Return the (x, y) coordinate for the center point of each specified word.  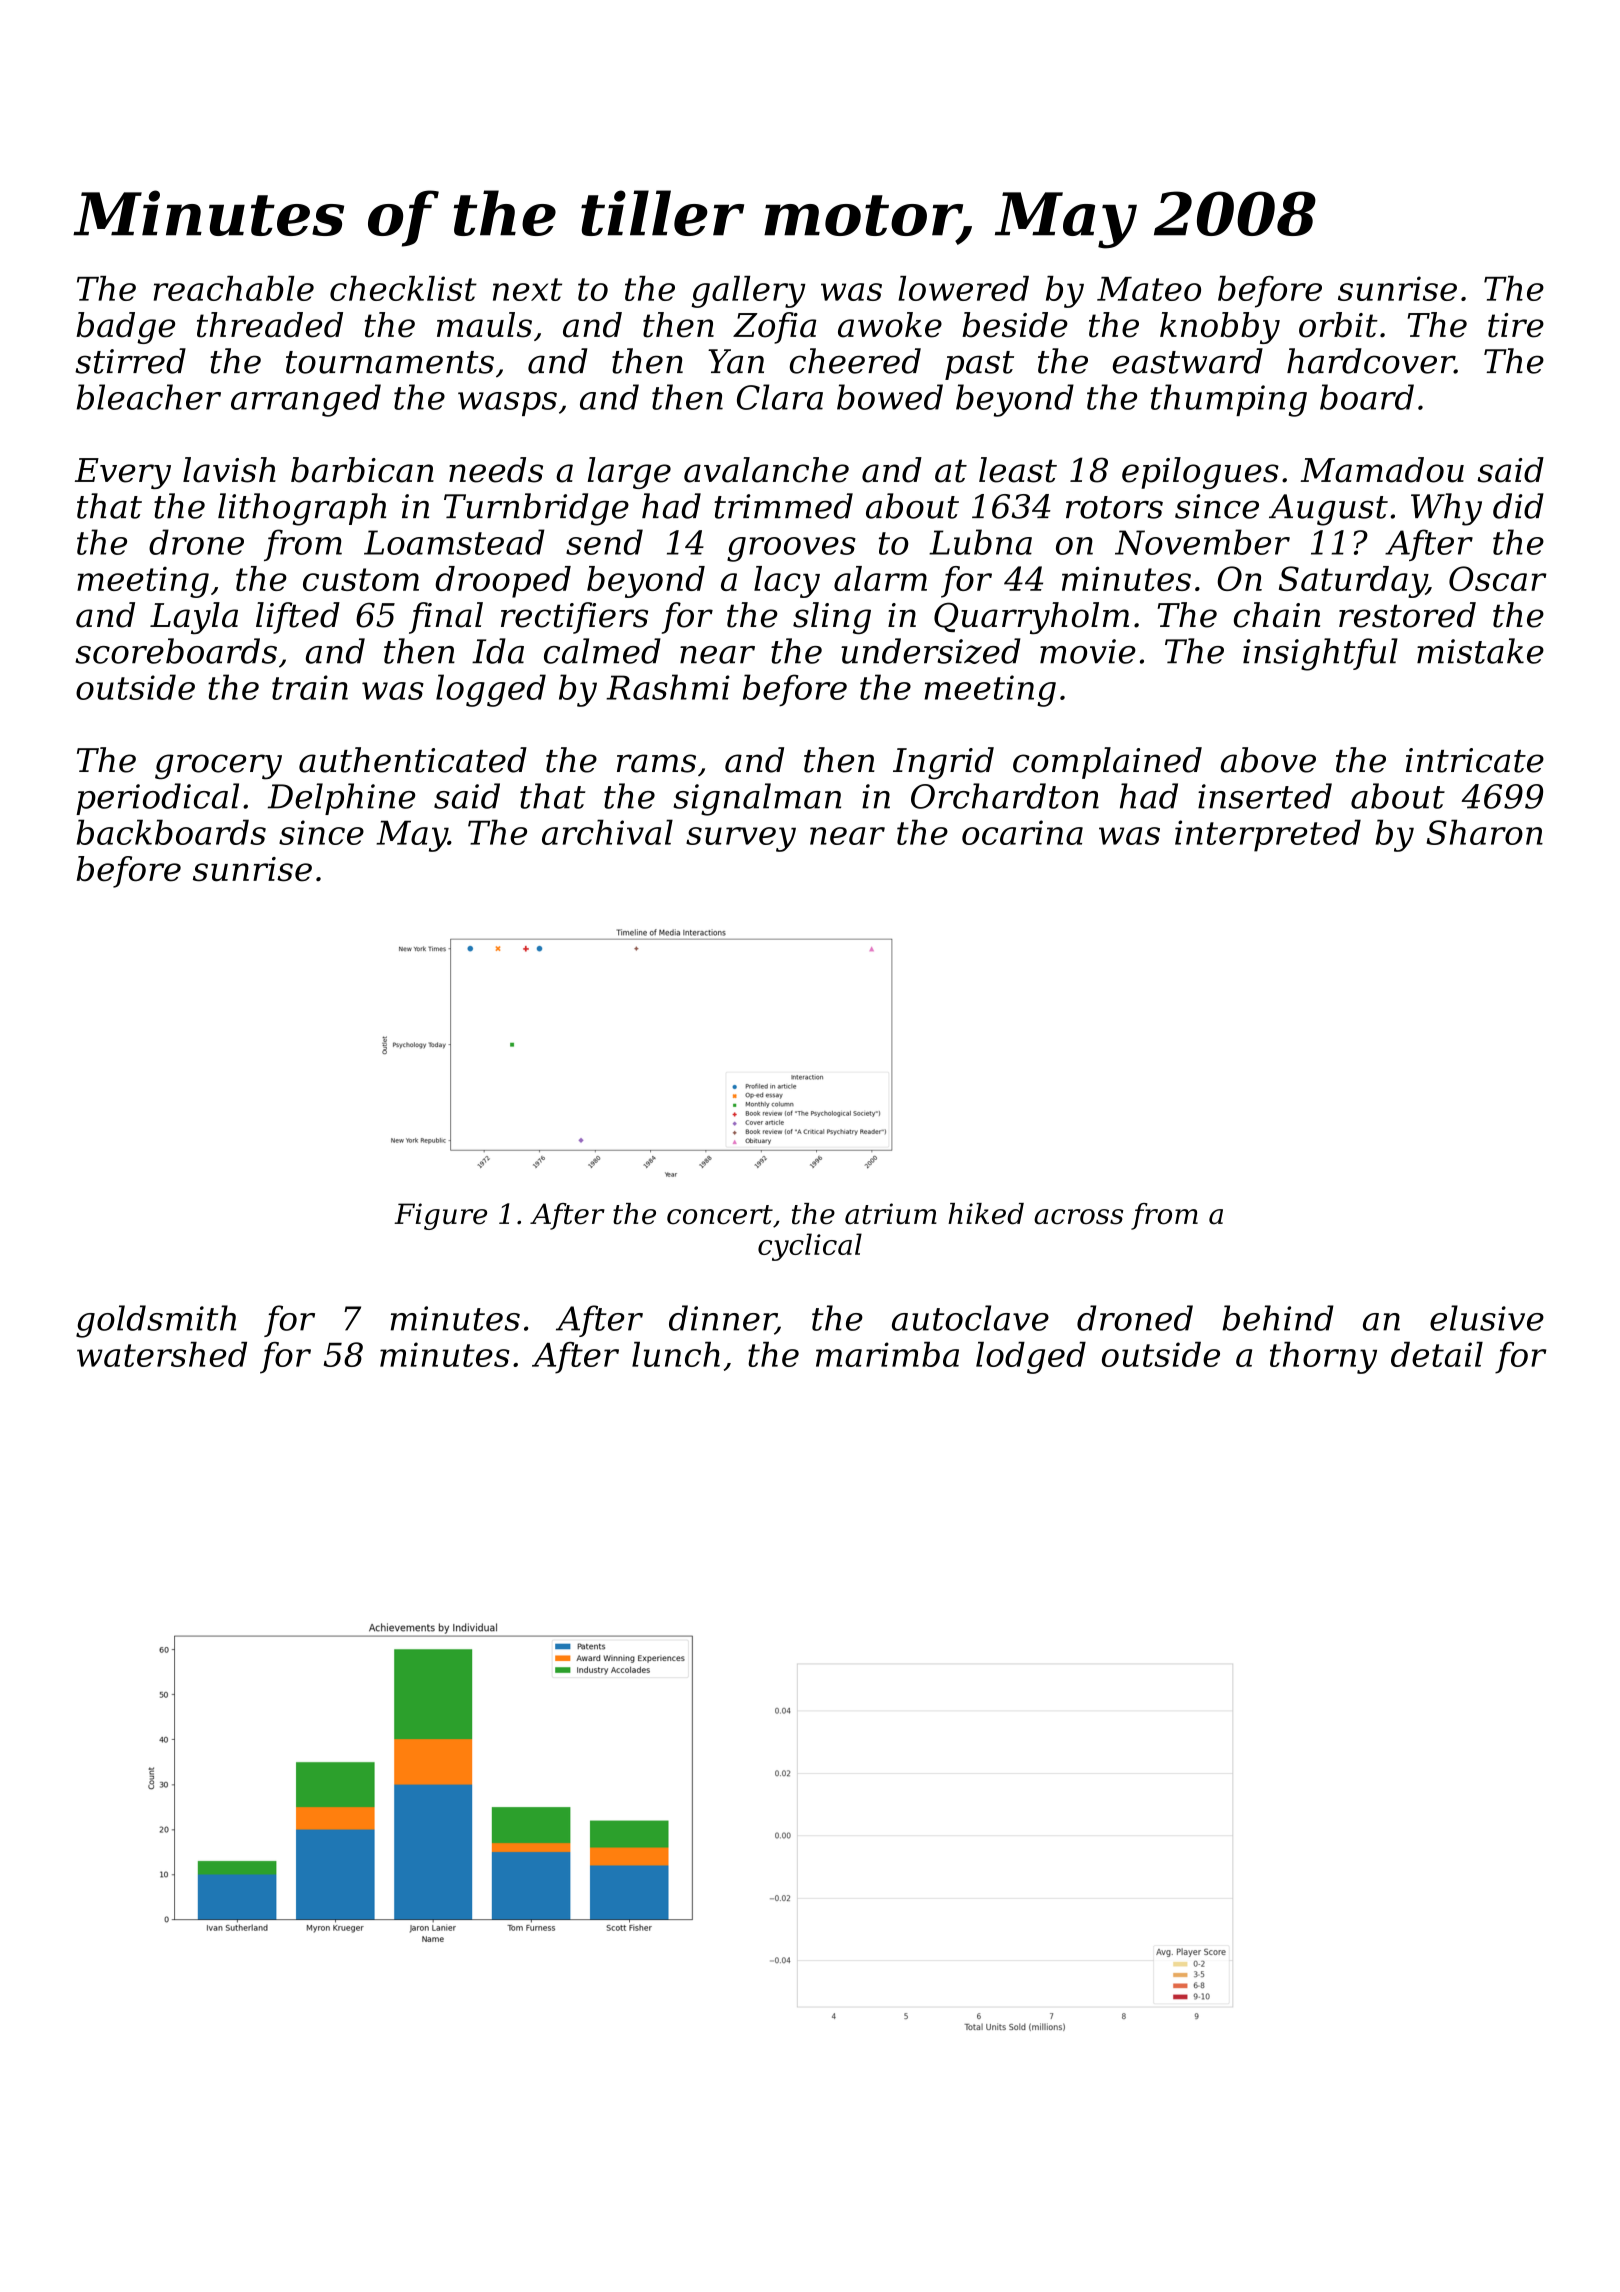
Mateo (1149, 289)
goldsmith (156, 1321)
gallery (749, 292)
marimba (887, 1354)
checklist (403, 288)
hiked (986, 1214)
